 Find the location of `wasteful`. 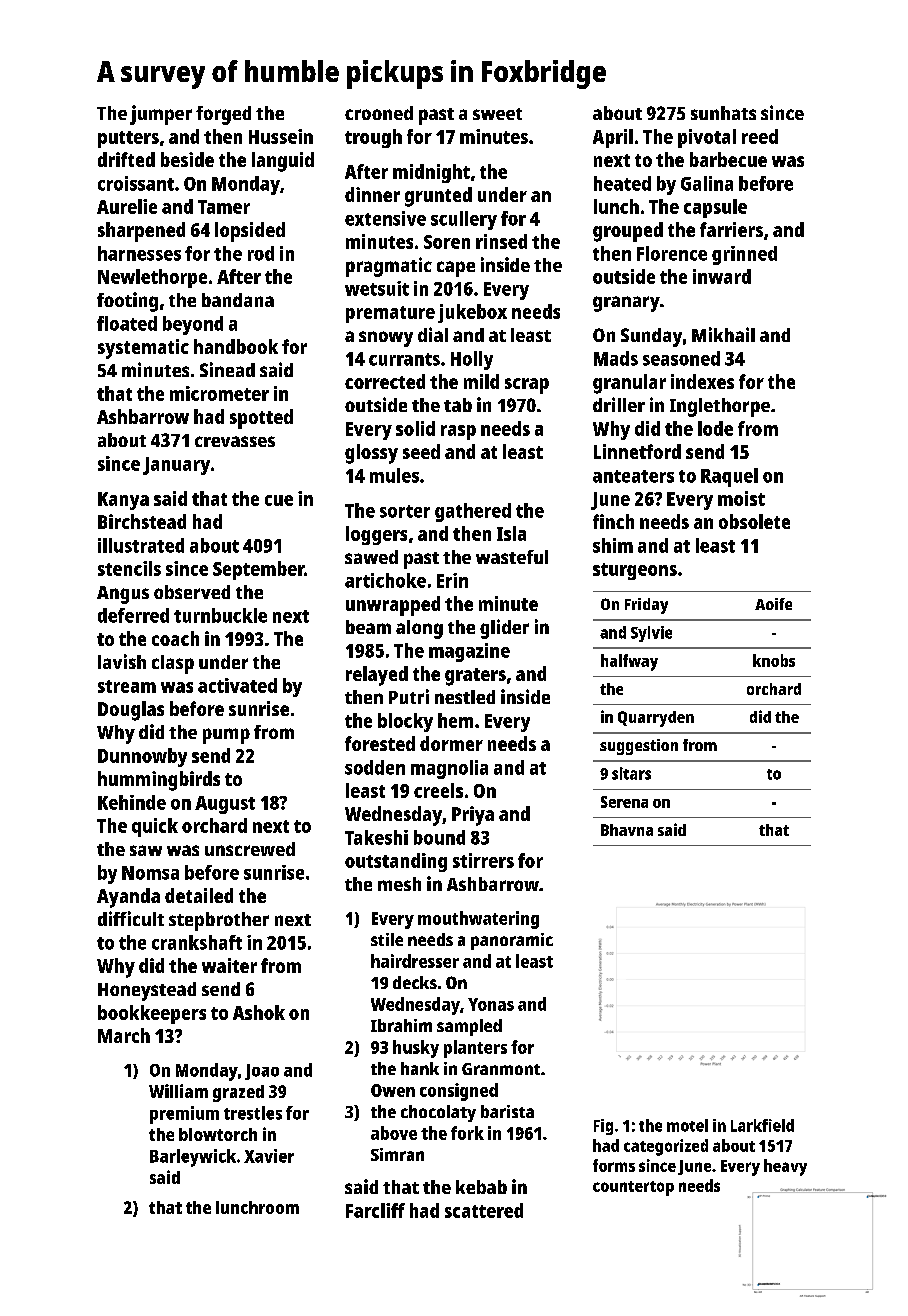

wasteful is located at coordinates (512, 557).
